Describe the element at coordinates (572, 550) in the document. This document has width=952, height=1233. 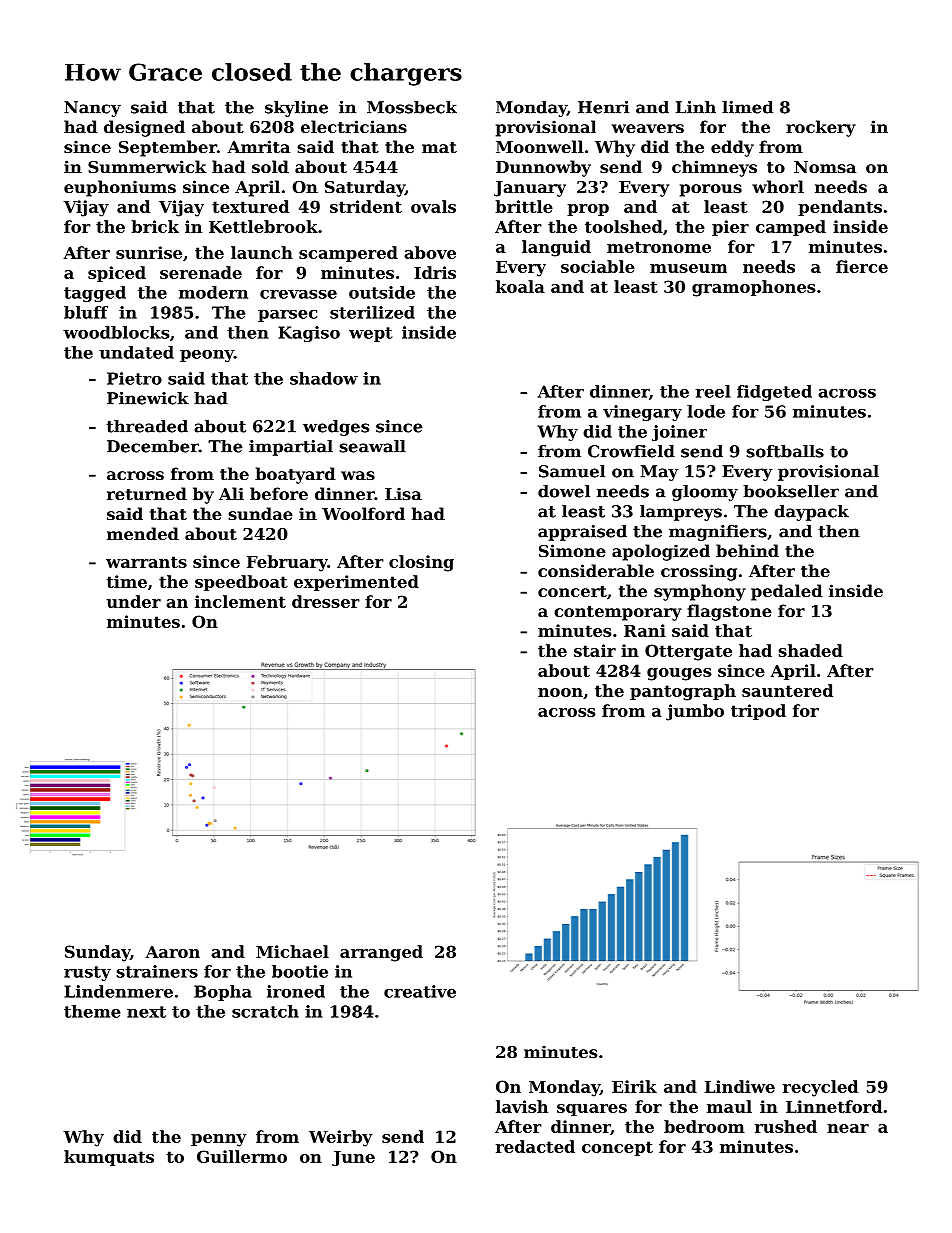
I see `Simone` at that location.
